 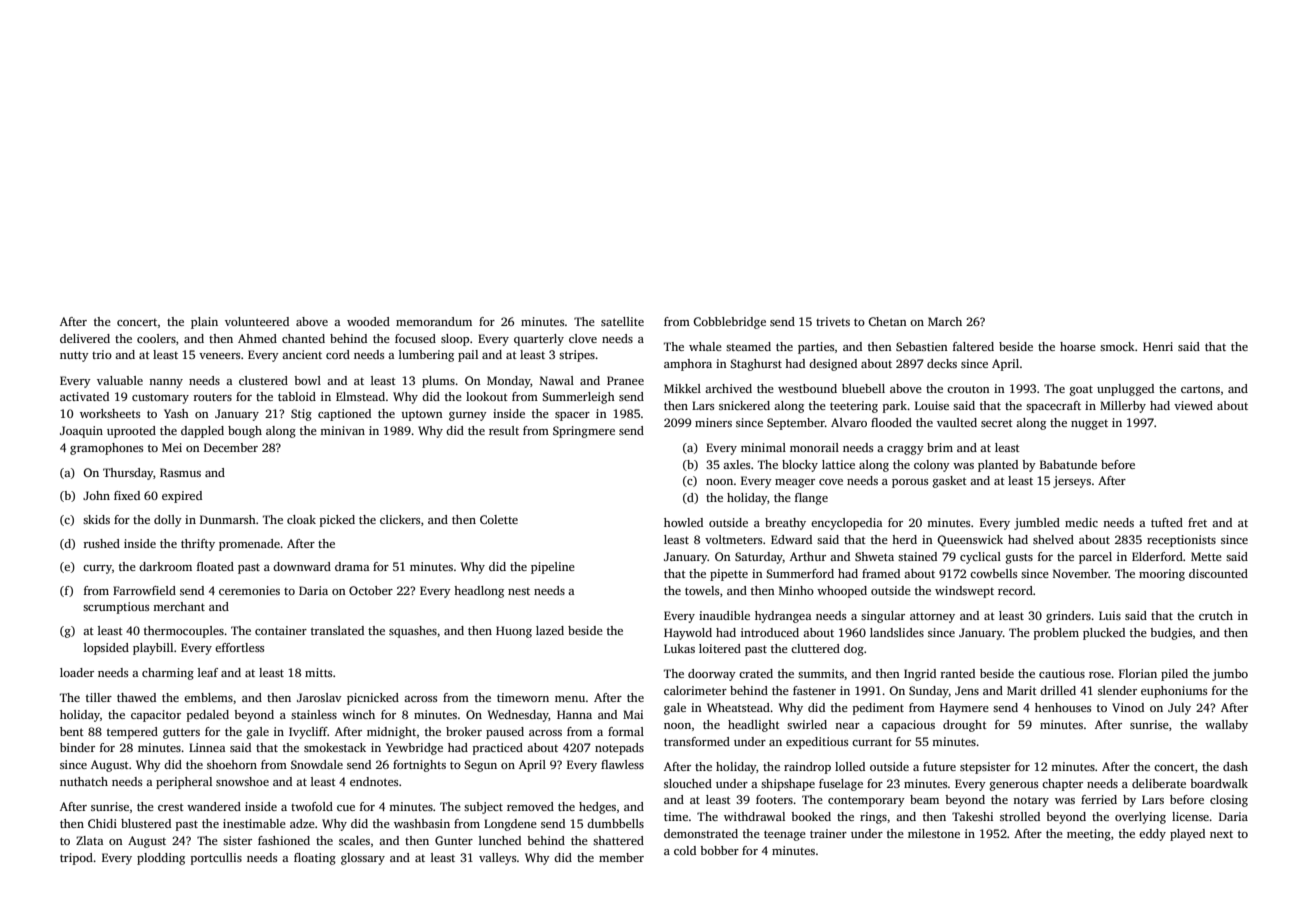 What do you see at coordinates (1125, 390) in the page?
I see `unplugged` at bounding box center [1125, 390].
